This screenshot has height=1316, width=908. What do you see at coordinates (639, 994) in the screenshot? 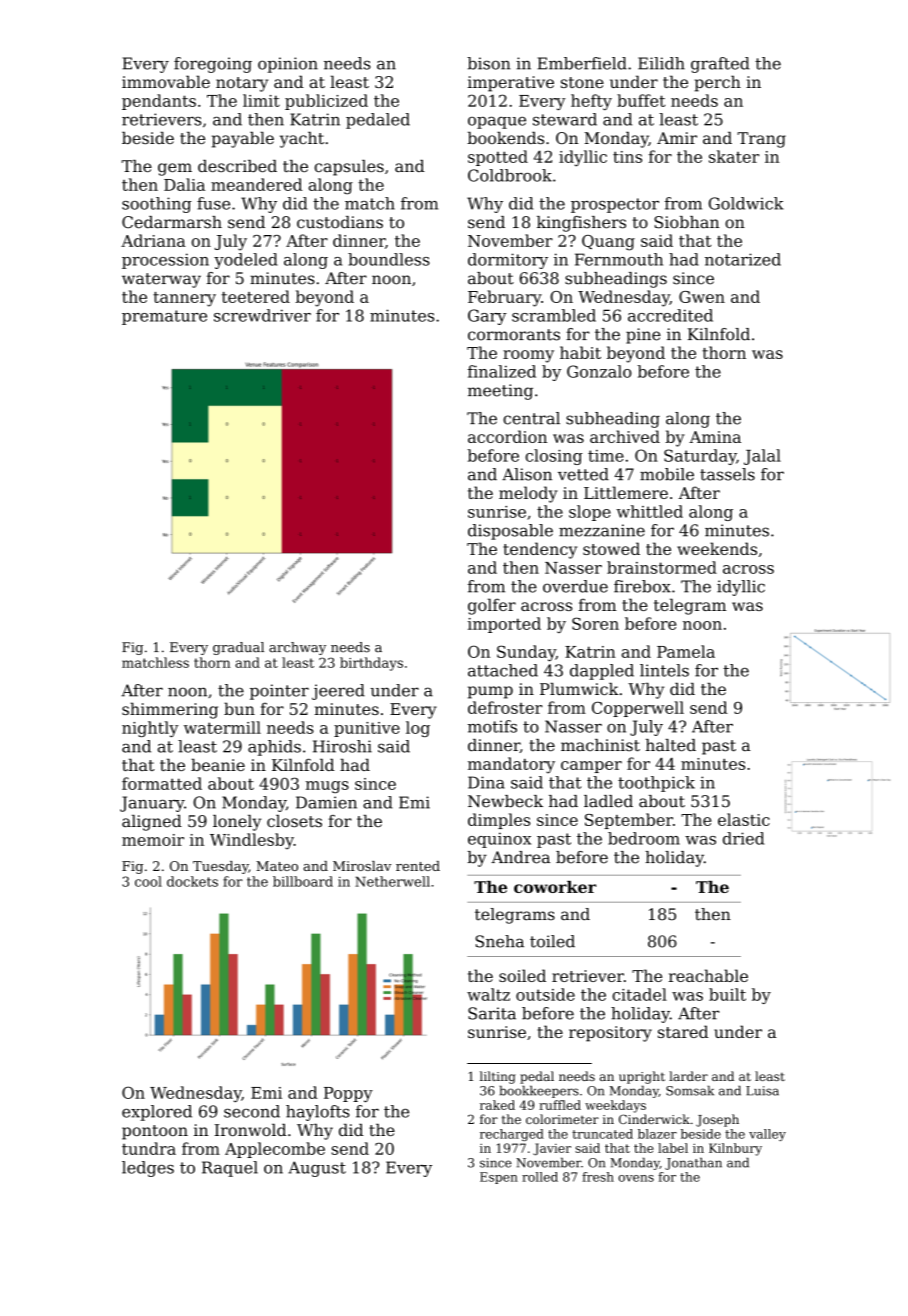
I see `citadel` at bounding box center [639, 994].
